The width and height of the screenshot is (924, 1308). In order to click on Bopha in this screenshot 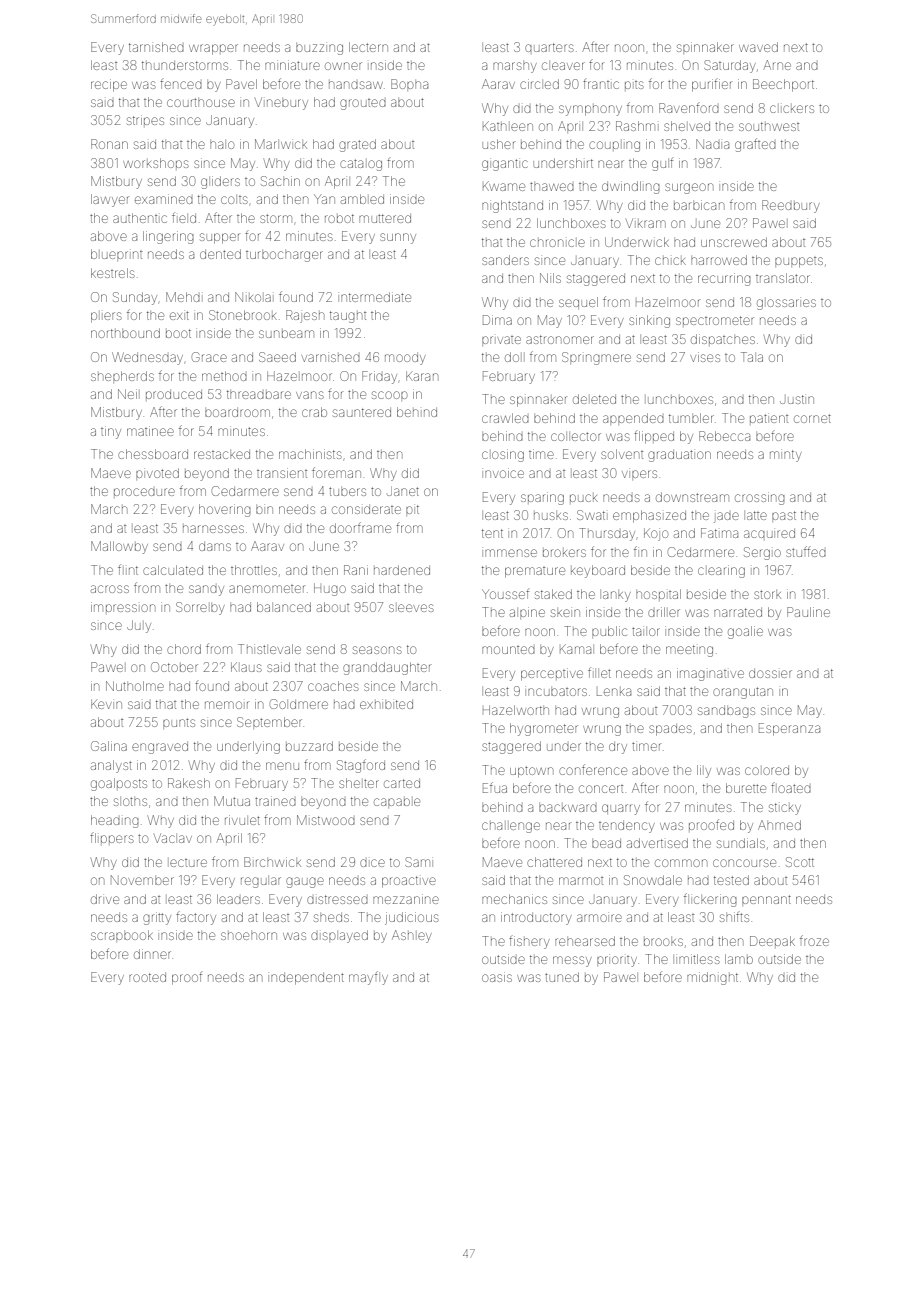, I will do `click(409, 84)`.
